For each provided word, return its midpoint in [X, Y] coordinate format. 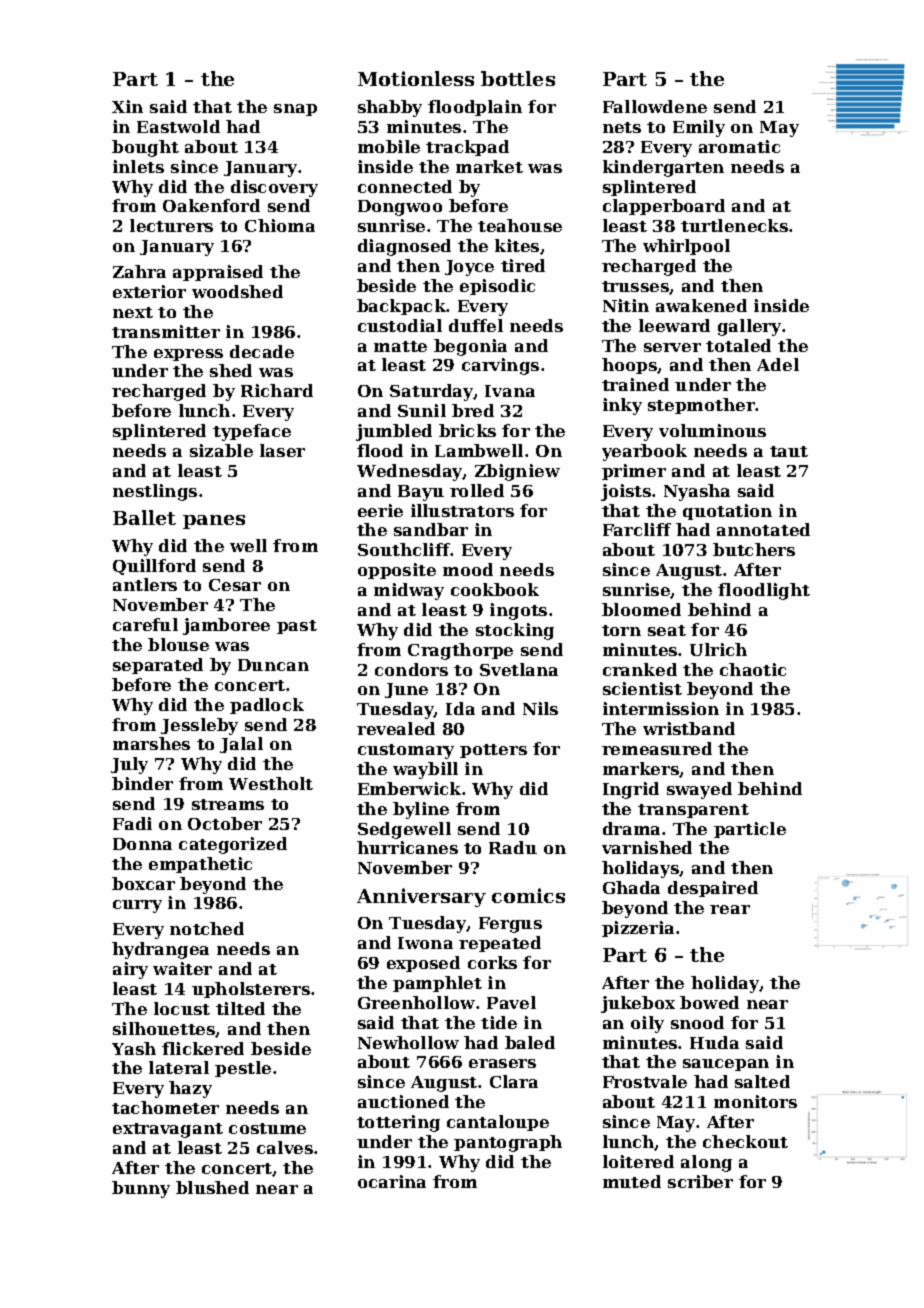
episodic [497, 287]
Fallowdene [655, 106]
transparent [693, 811]
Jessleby [199, 726]
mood [468, 569]
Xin [127, 106]
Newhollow [408, 1042]
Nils [540, 708]
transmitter [166, 331]
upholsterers [251, 990]
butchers [754, 549]
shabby [390, 108]
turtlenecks [734, 225]
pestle [243, 1069]
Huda [714, 1042]
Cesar [235, 585]
